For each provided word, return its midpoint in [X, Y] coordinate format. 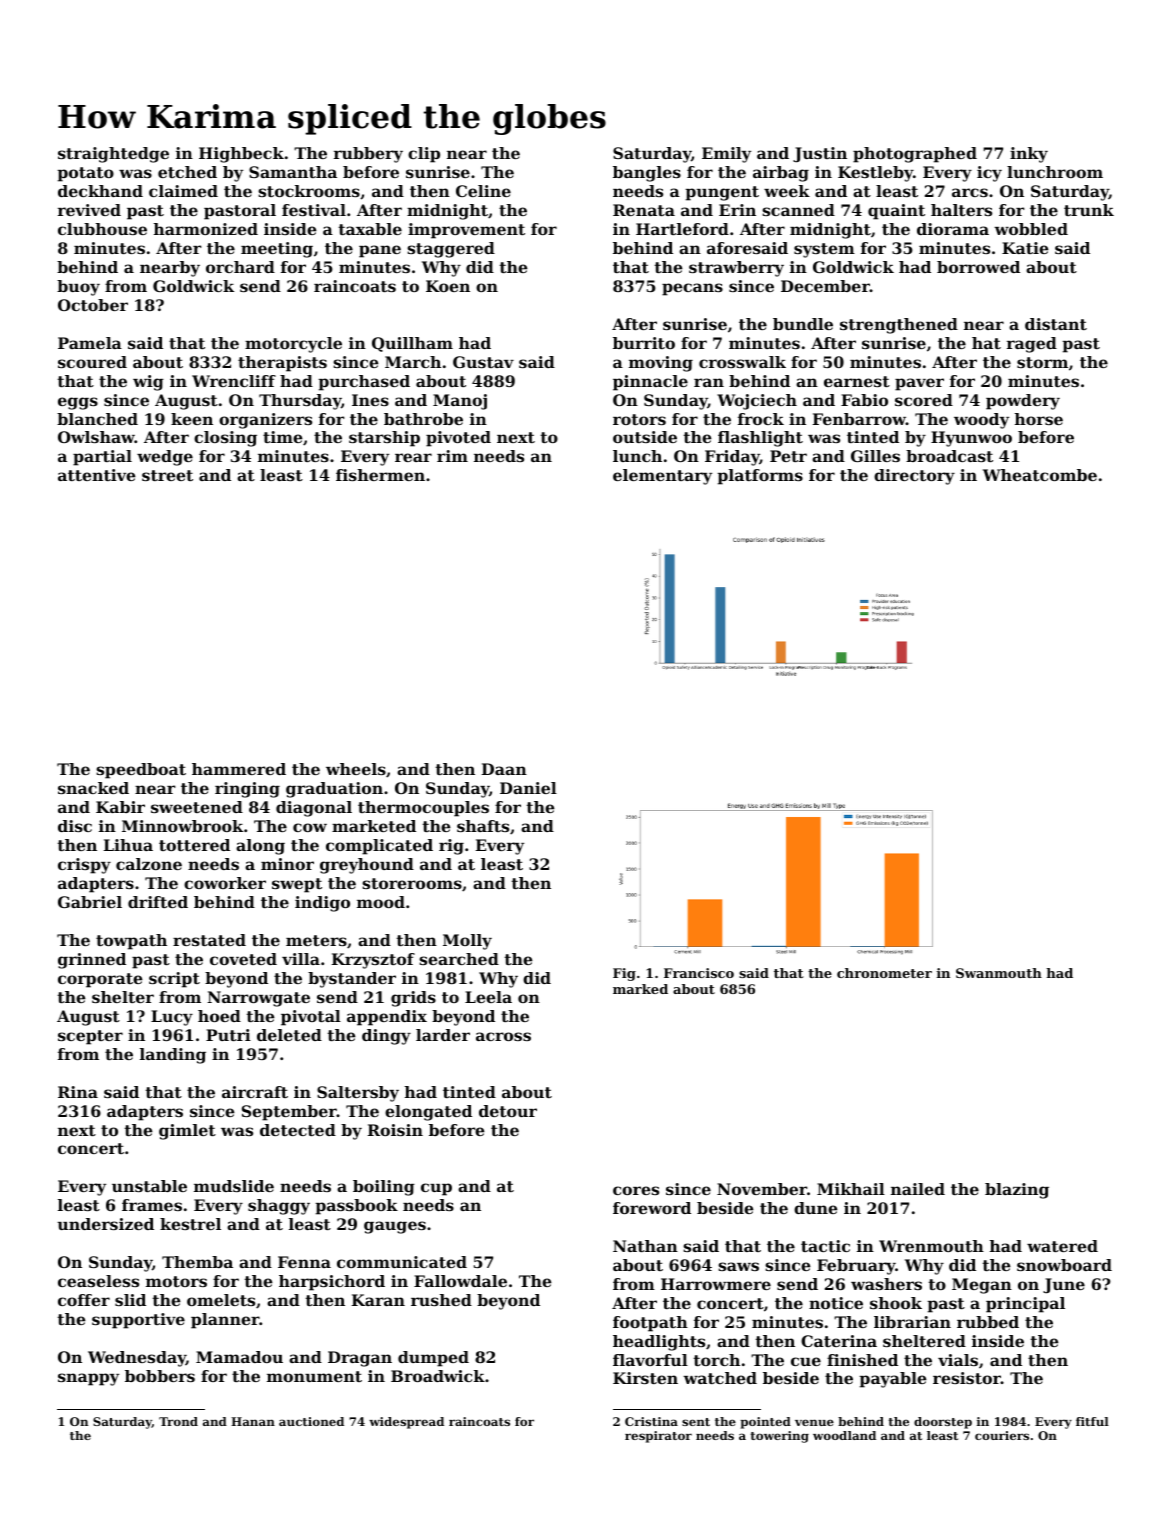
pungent [722, 193]
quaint [896, 212]
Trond [178, 1421]
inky [1029, 155]
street [167, 475]
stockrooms [309, 191]
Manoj [460, 402]
